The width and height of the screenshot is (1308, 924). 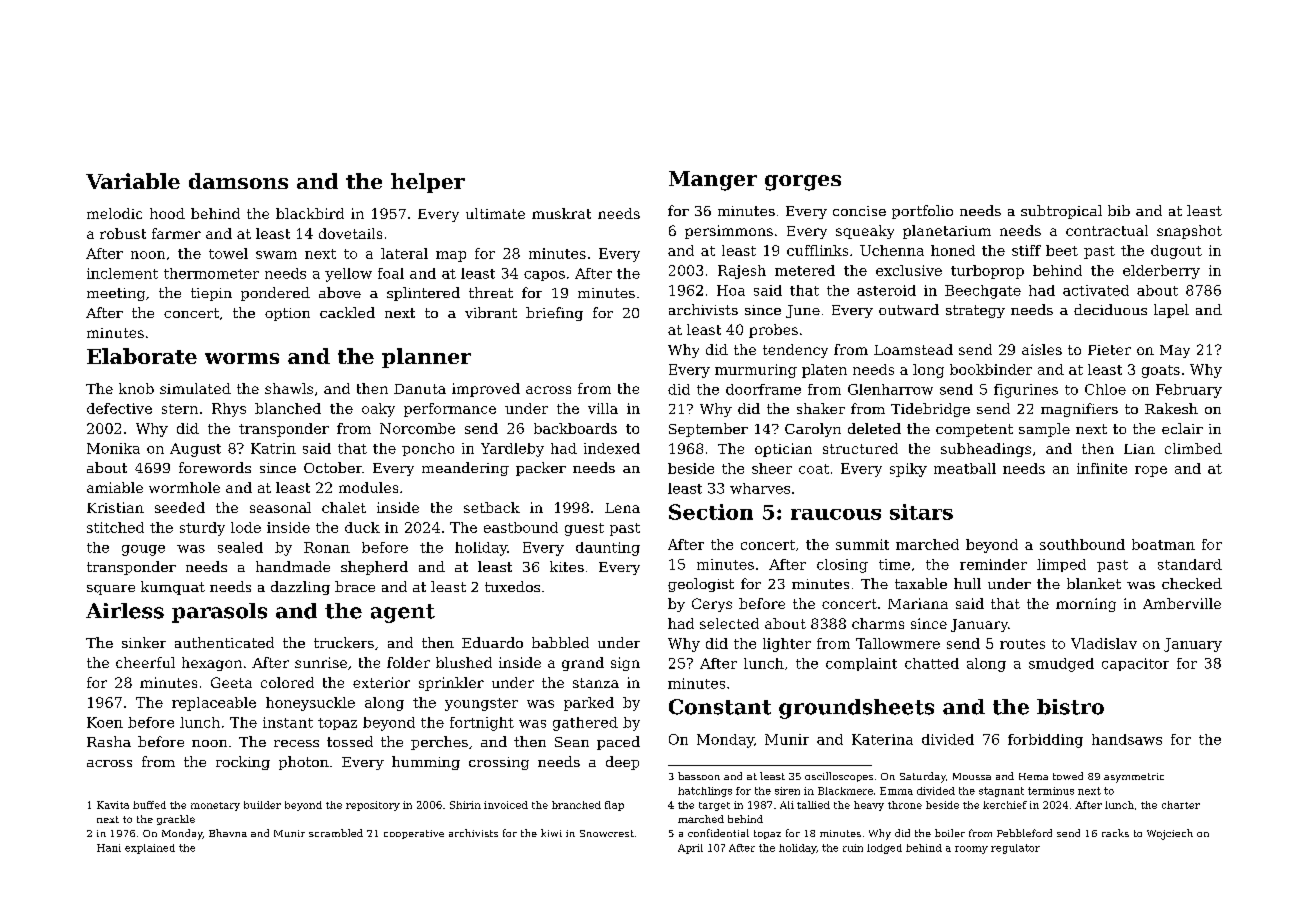 What do you see at coordinates (824, 371) in the screenshot?
I see `platen` at bounding box center [824, 371].
